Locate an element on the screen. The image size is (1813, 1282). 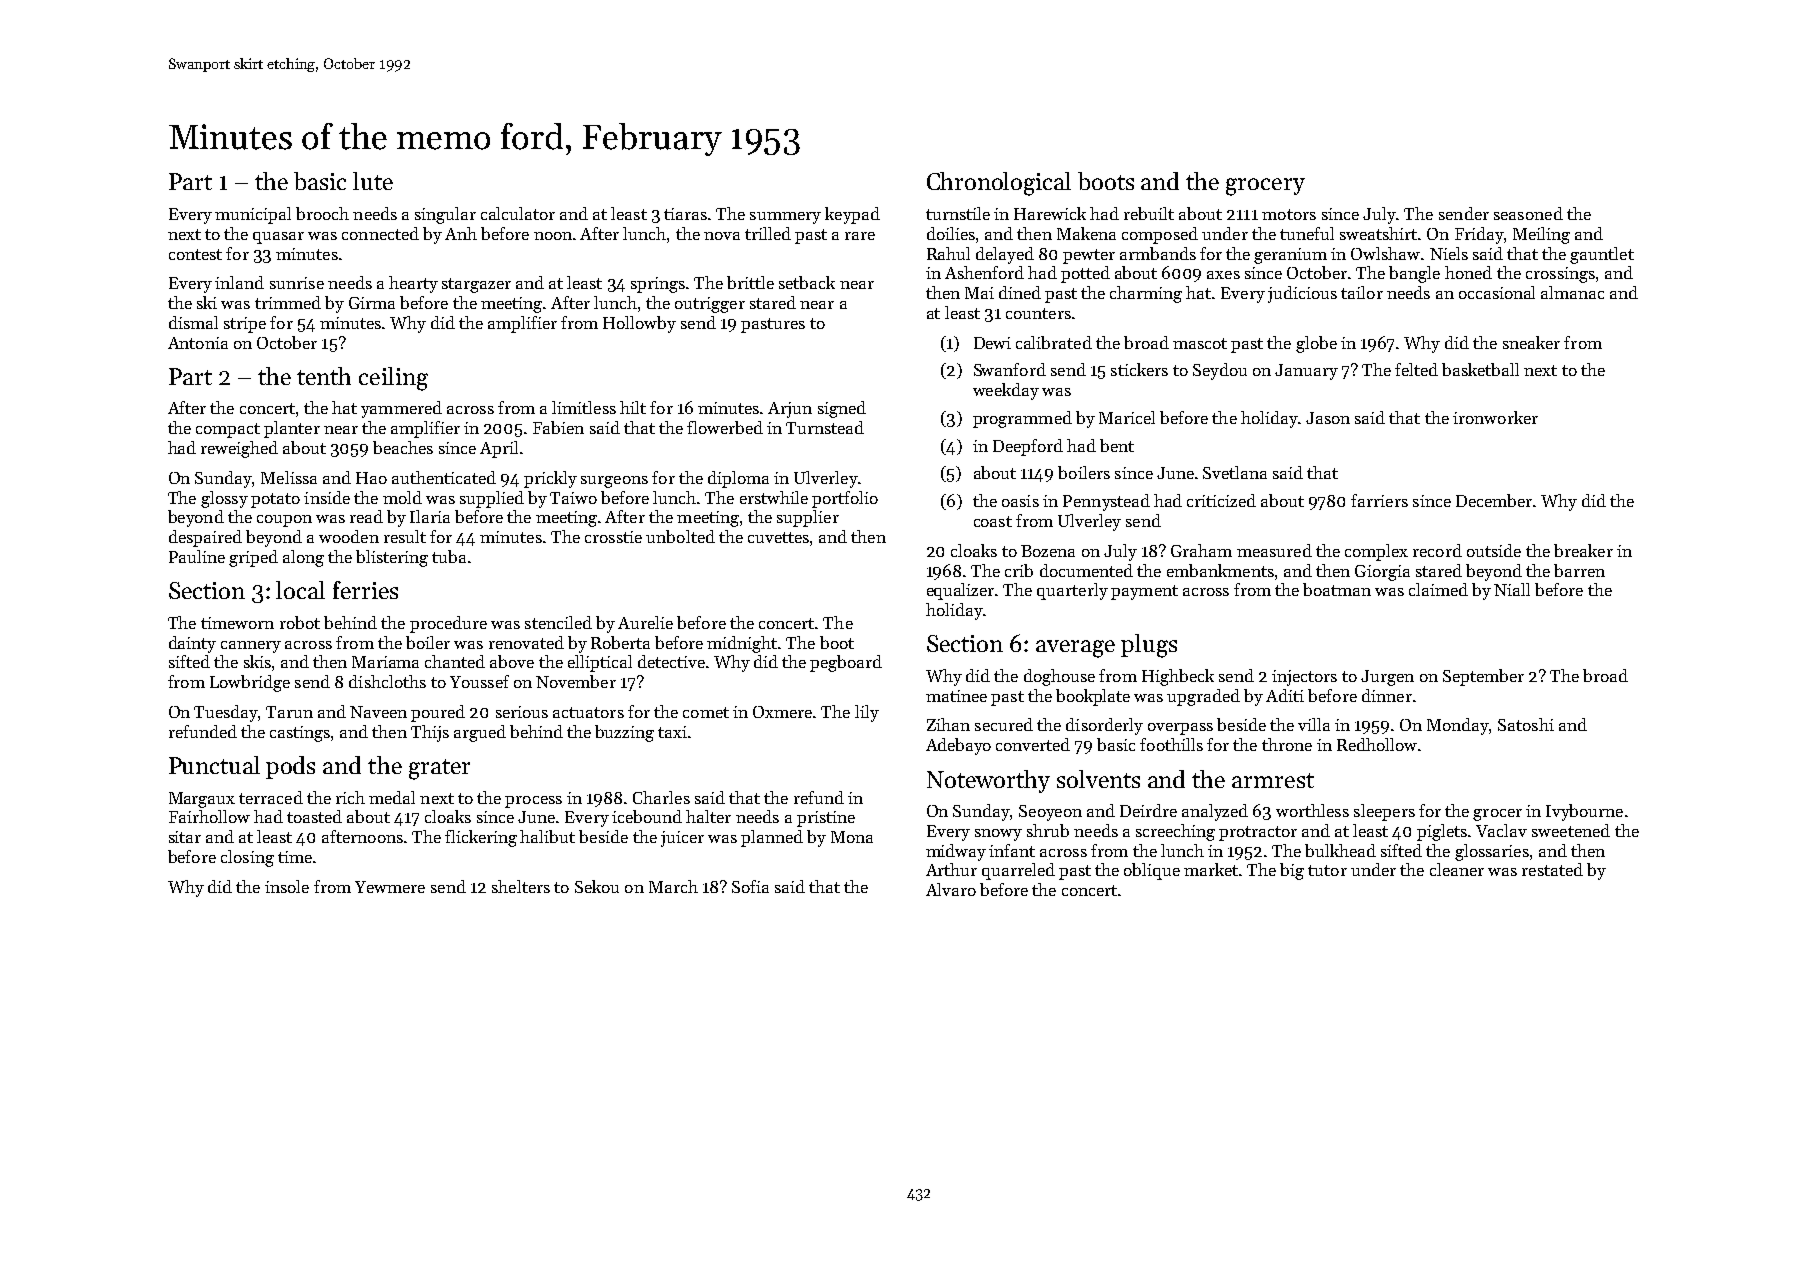
insole is located at coordinates (287, 886).
